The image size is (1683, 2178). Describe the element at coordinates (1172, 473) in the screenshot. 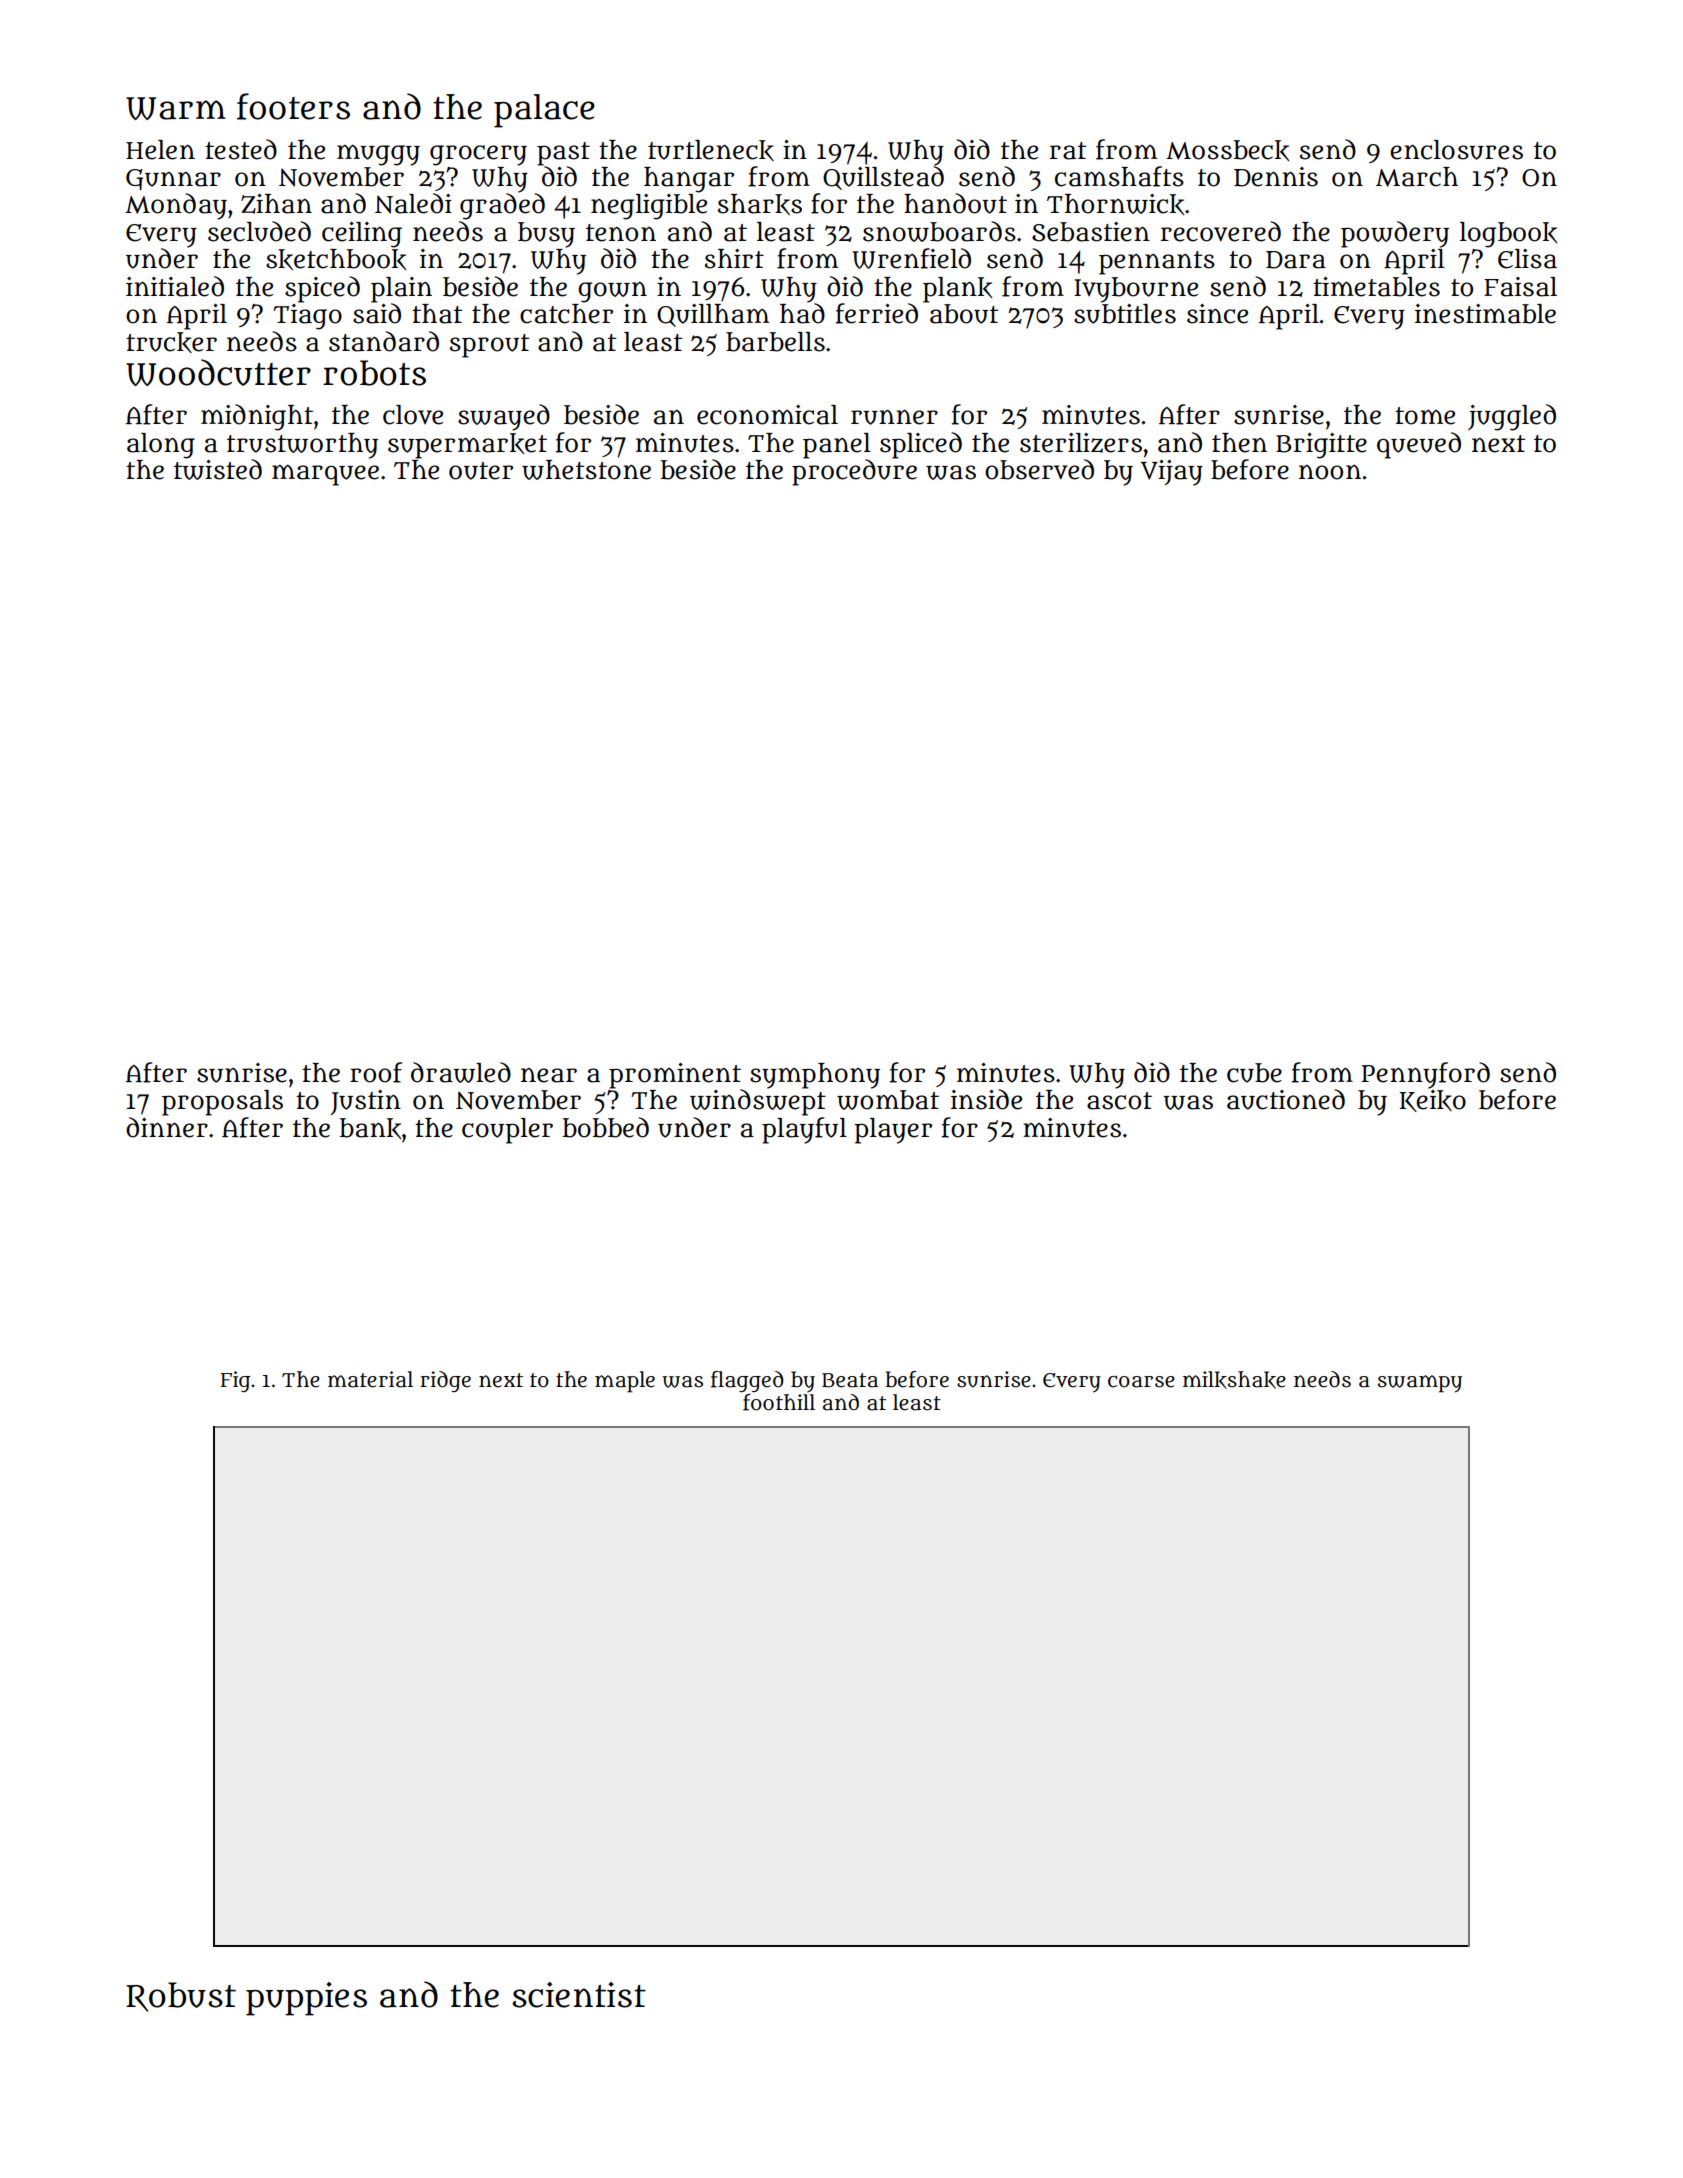

I see `Vijay` at that location.
